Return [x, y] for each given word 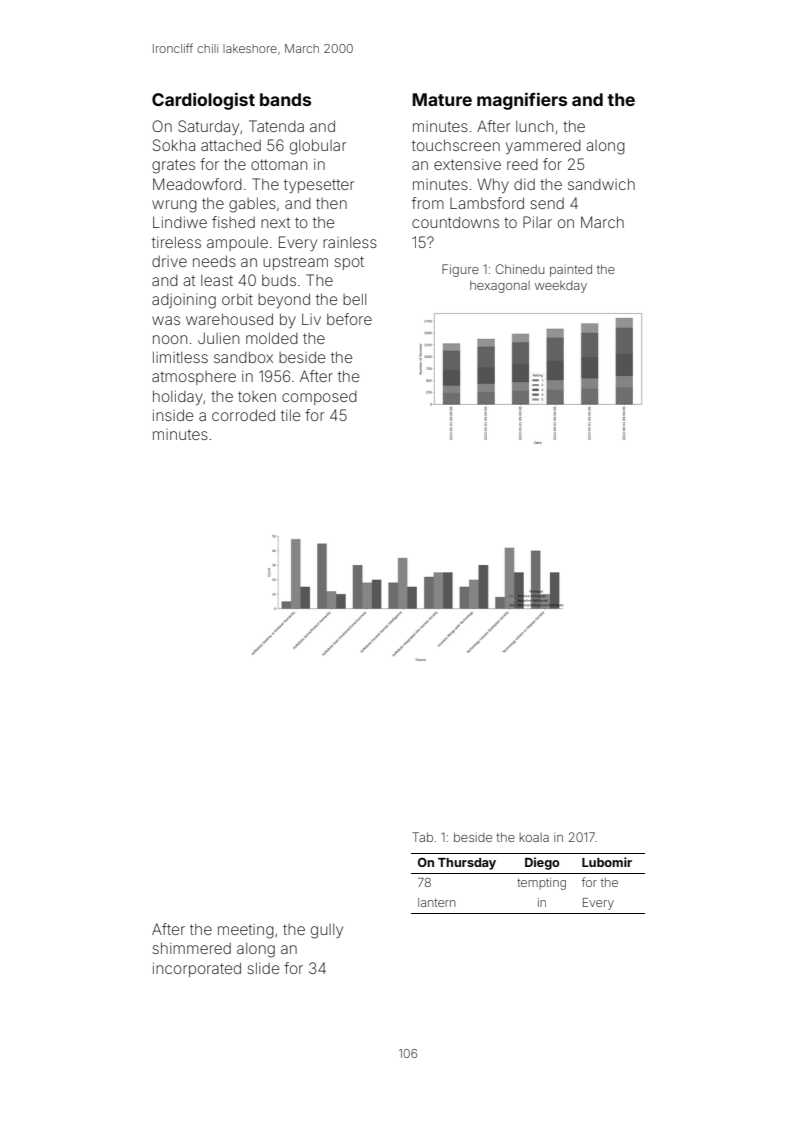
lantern [437, 902]
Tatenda [276, 126]
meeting [246, 931]
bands [285, 99]
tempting [541, 884]
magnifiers [522, 101]
